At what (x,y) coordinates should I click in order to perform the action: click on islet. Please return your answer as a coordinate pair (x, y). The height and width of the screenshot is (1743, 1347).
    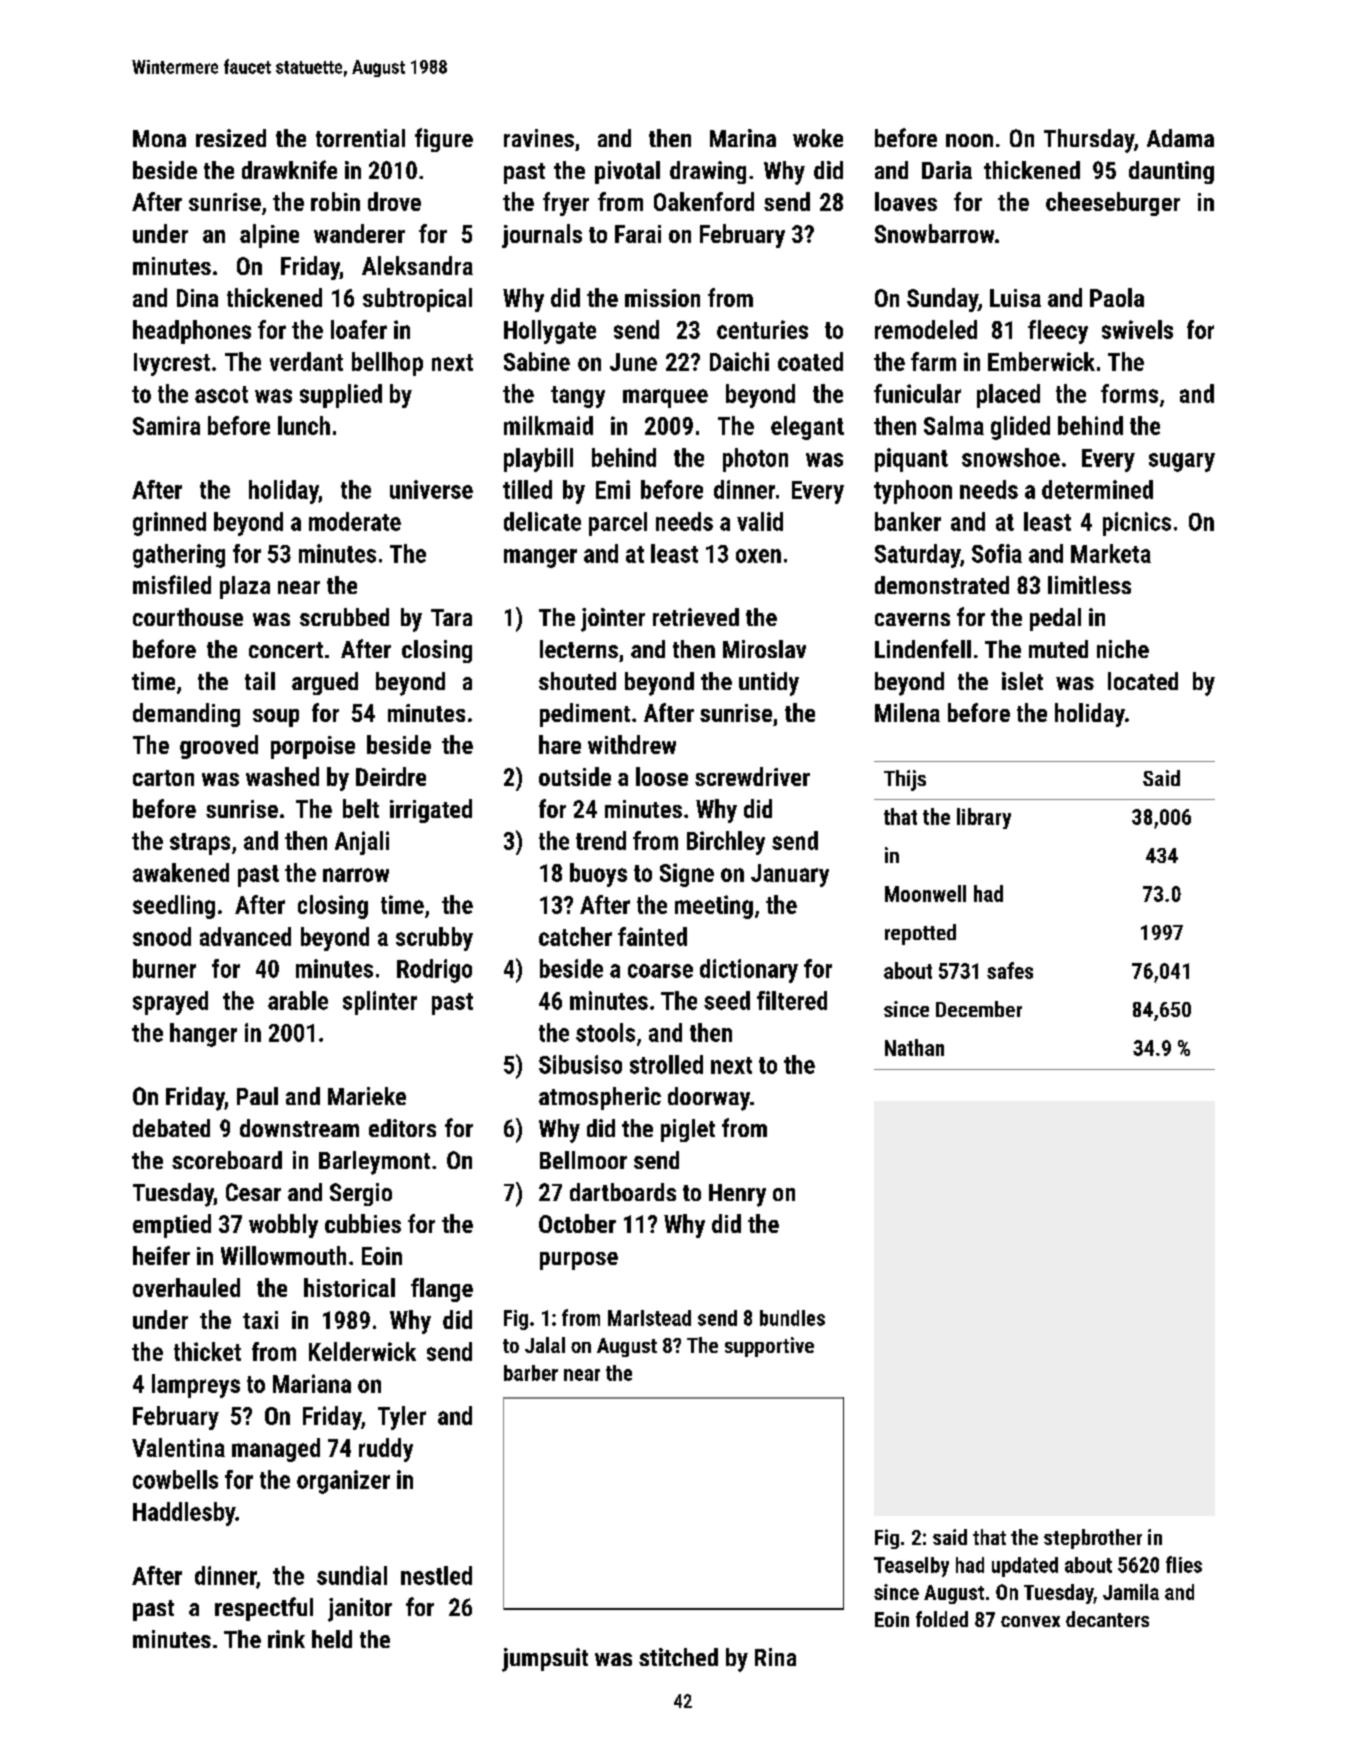
    Looking at the image, I should click on (1022, 681).
